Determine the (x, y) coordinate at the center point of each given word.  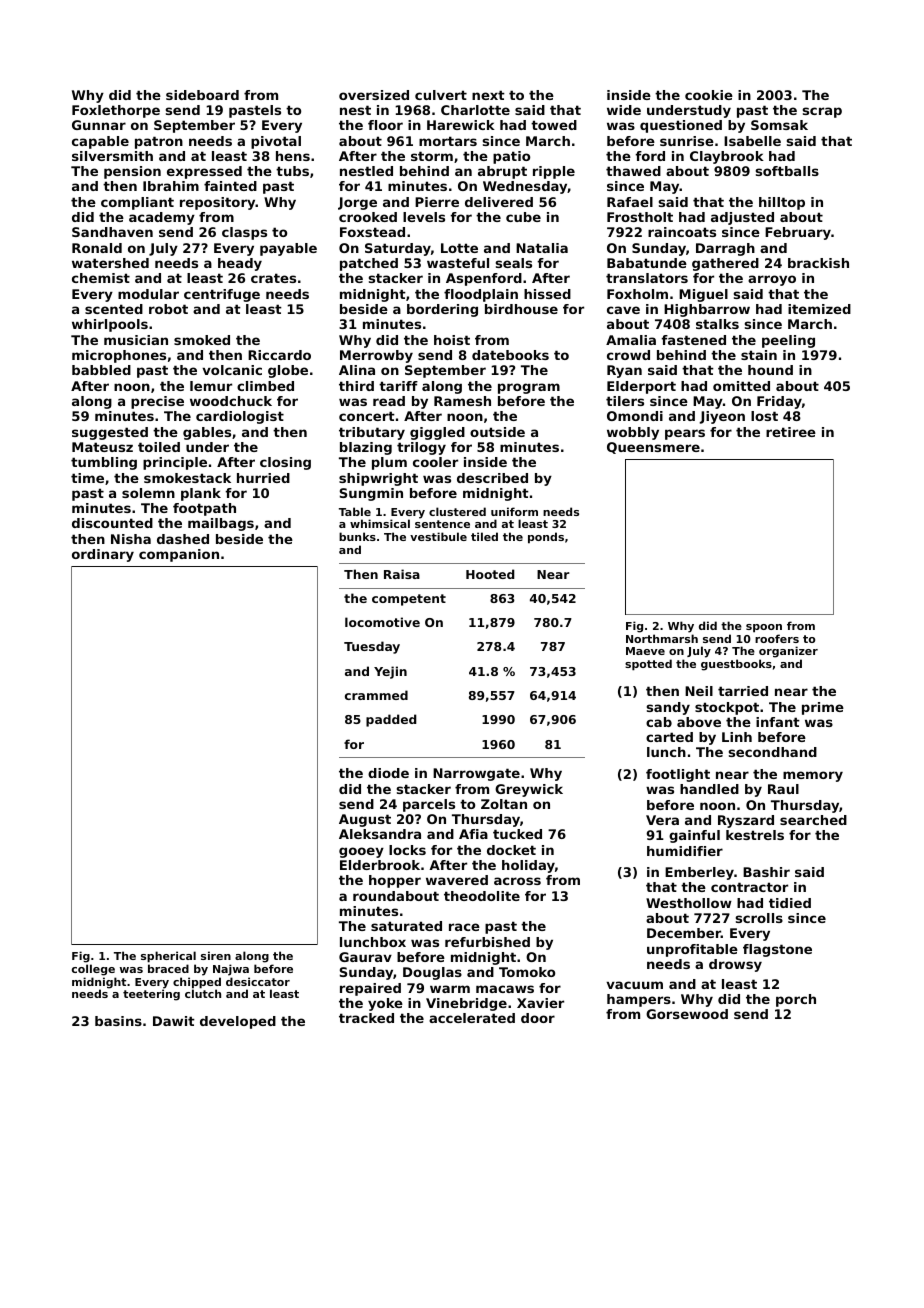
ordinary (103, 555)
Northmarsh (662, 638)
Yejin (390, 672)
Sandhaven (112, 232)
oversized (374, 95)
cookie (709, 95)
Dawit (174, 1021)
